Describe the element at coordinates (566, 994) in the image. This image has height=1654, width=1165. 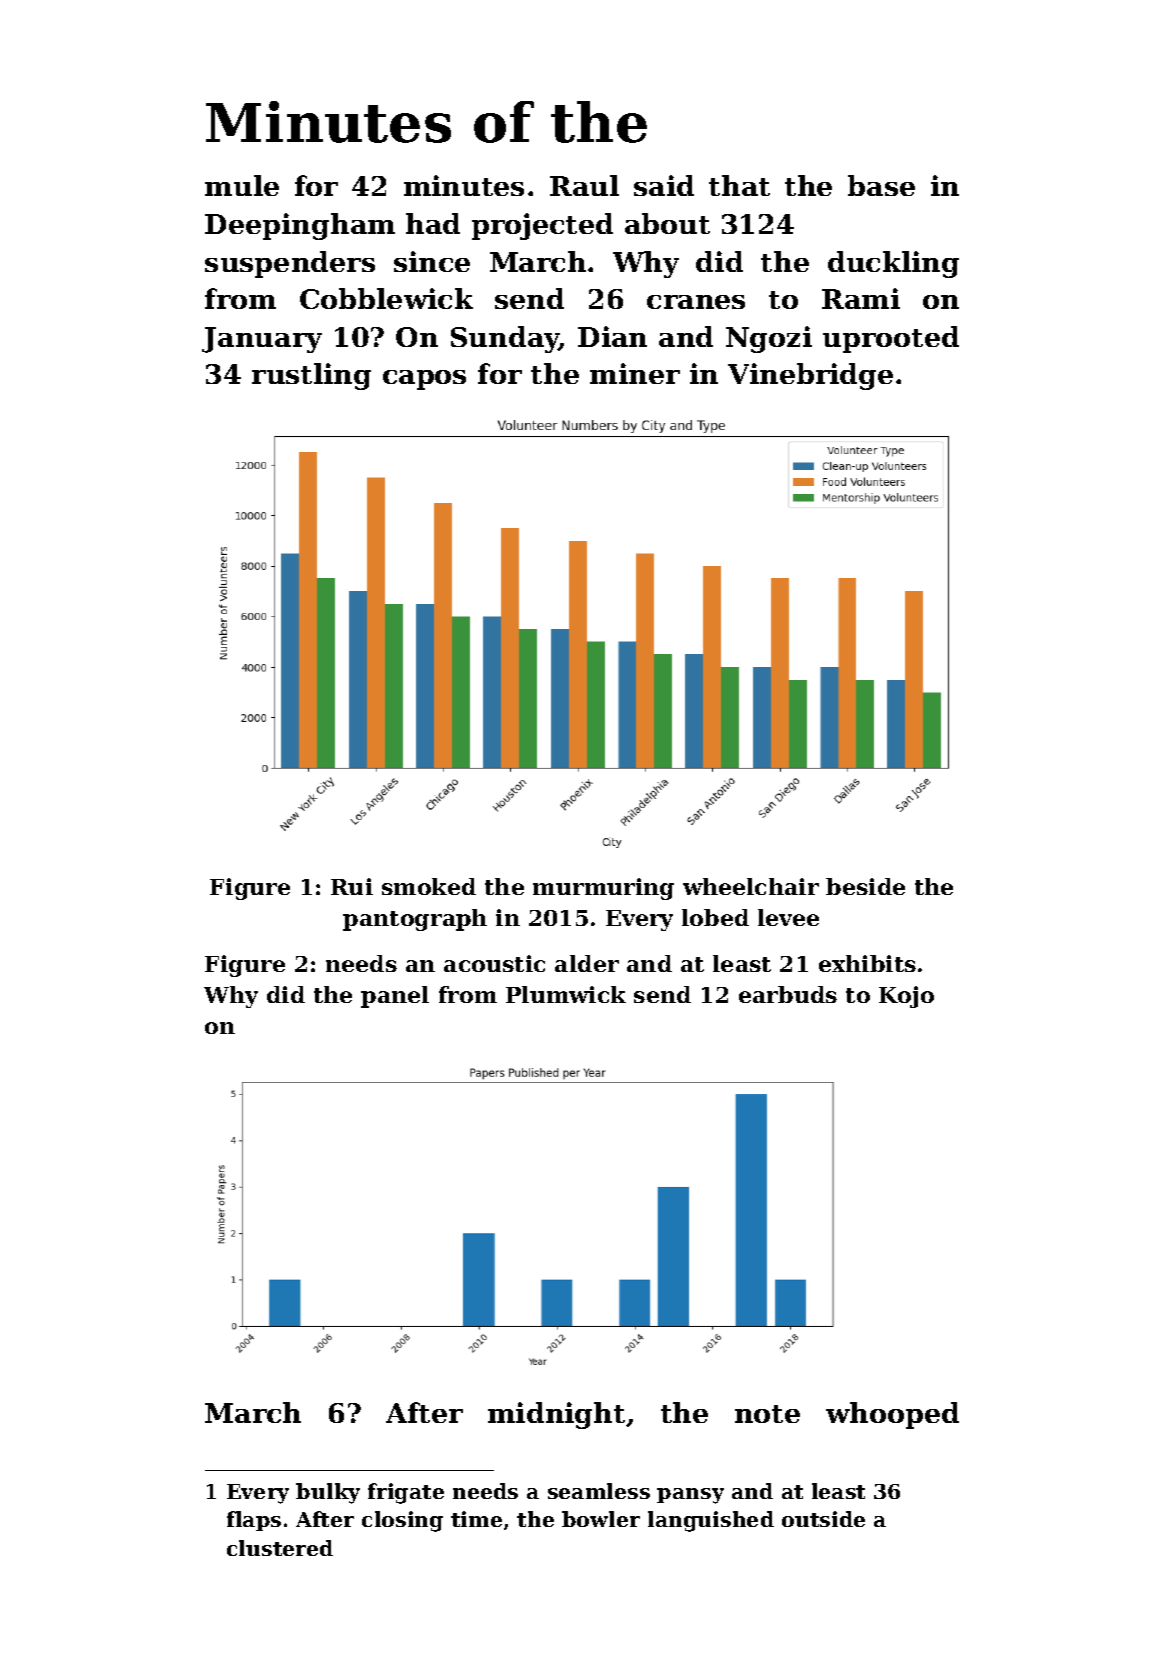
I see `Plumwick` at that location.
